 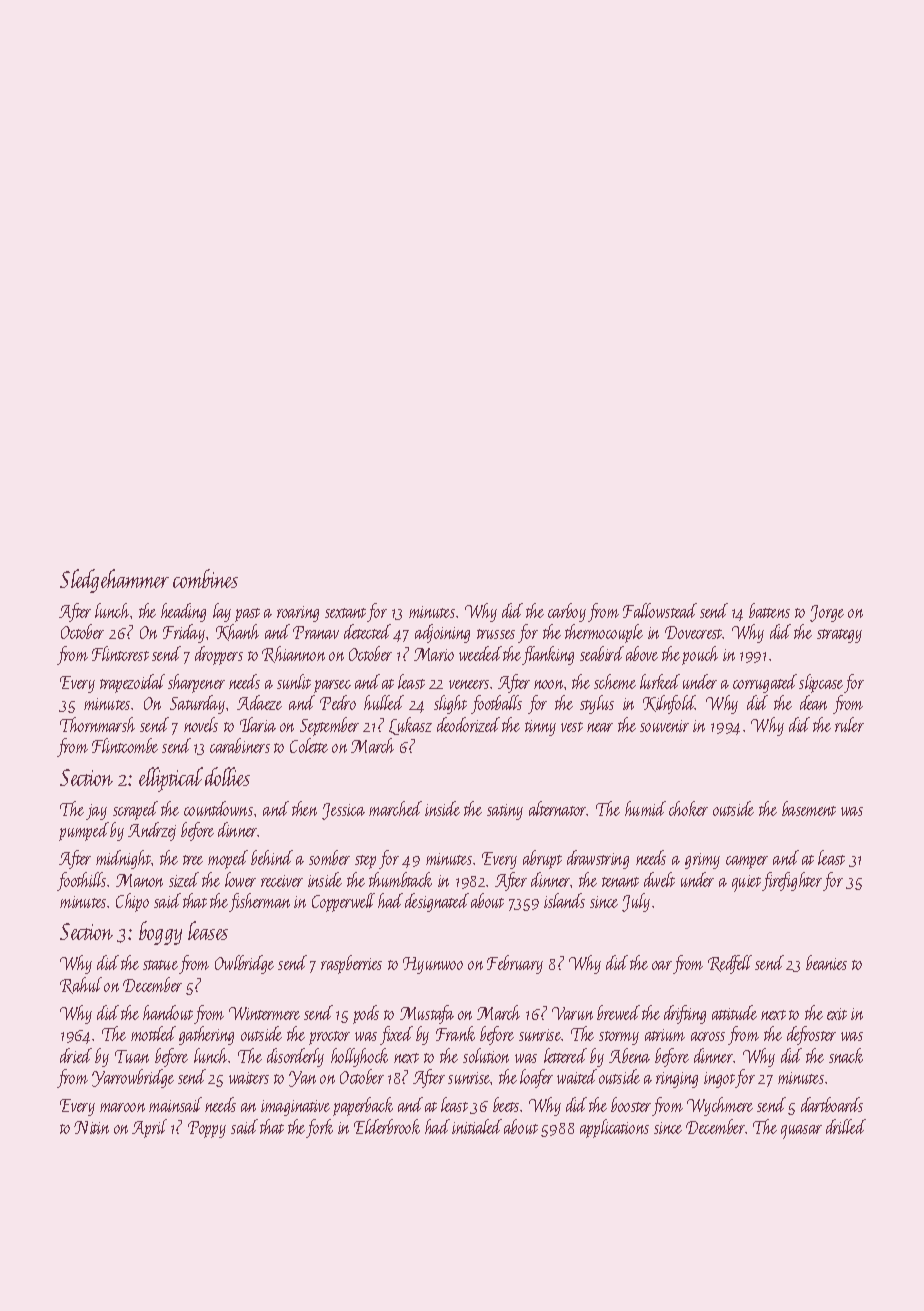 What do you see at coordinates (343, 902) in the screenshot?
I see `Copperwell` at bounding box center [343, 902].
